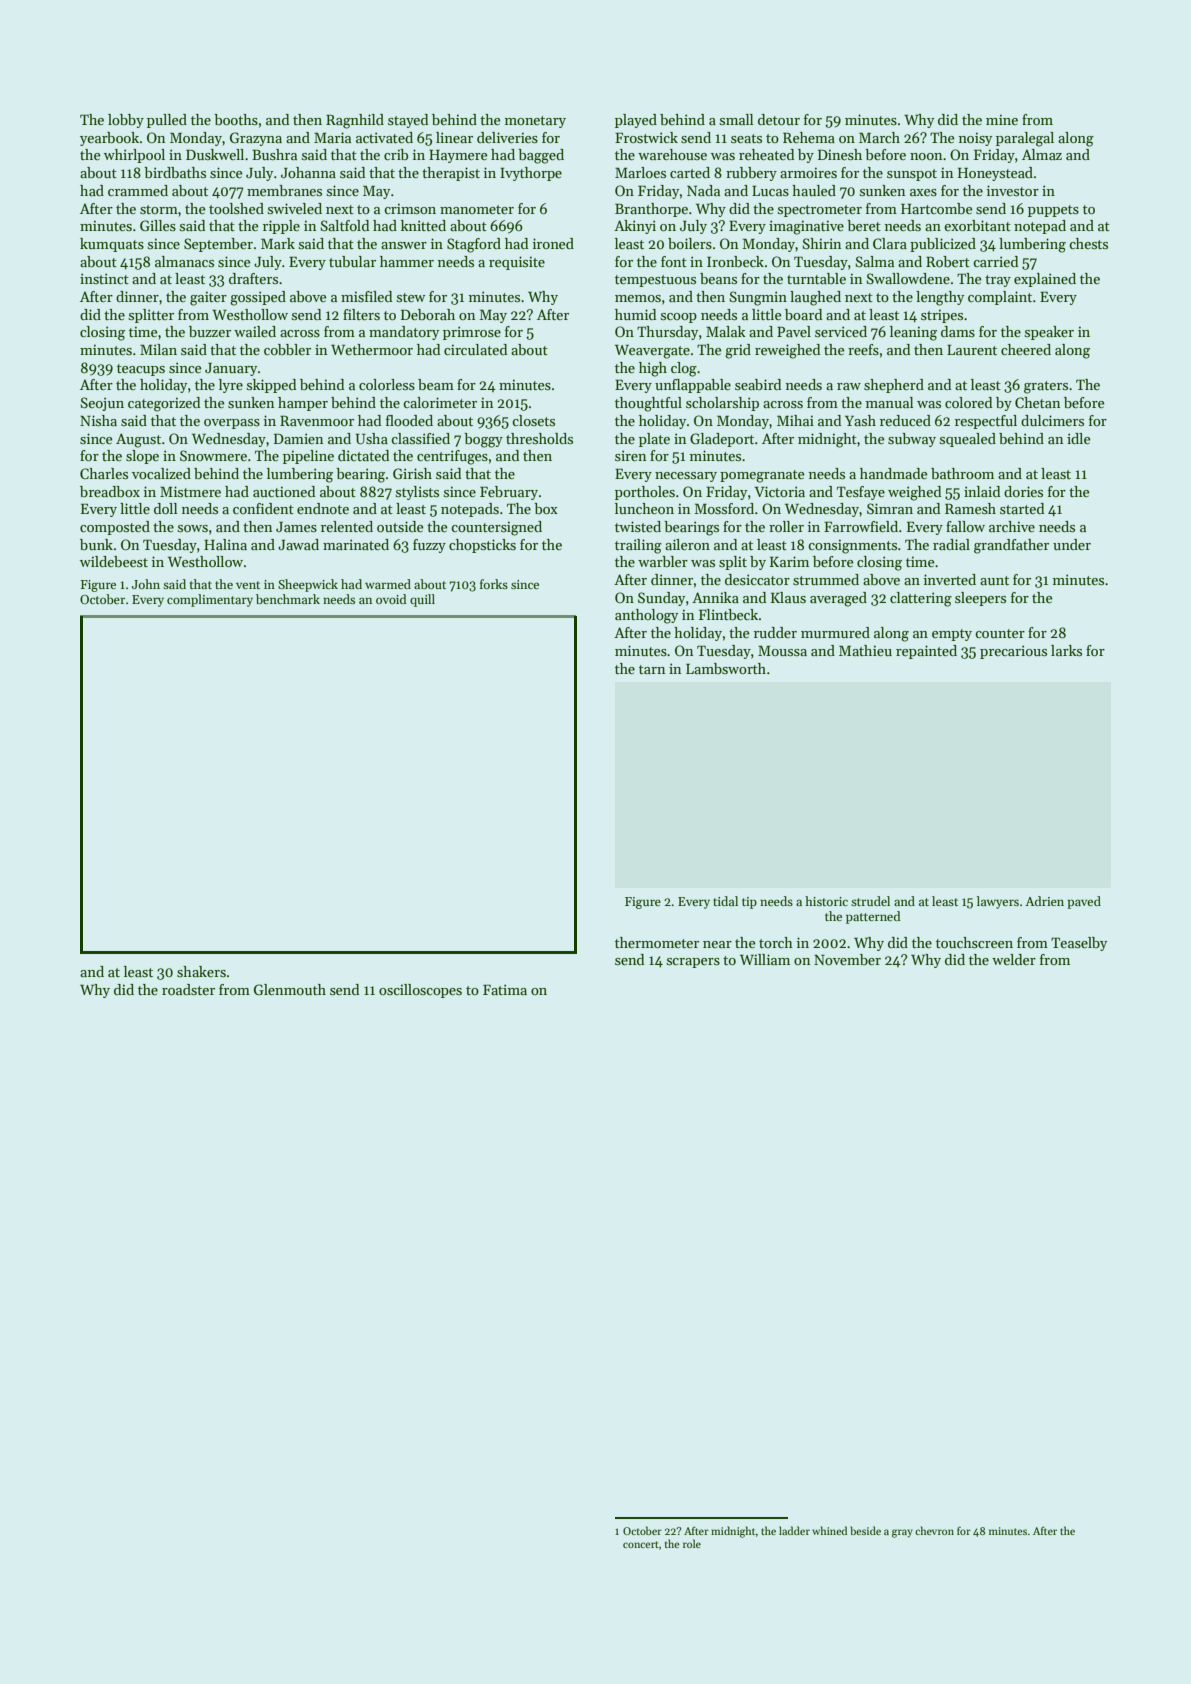 Image resolution: width=1191 pixels, height=1684 pixels. What do you see at coordinates (102, 404) in the screenshot?
I see `Seojun` at bounding box center [102, 404].
